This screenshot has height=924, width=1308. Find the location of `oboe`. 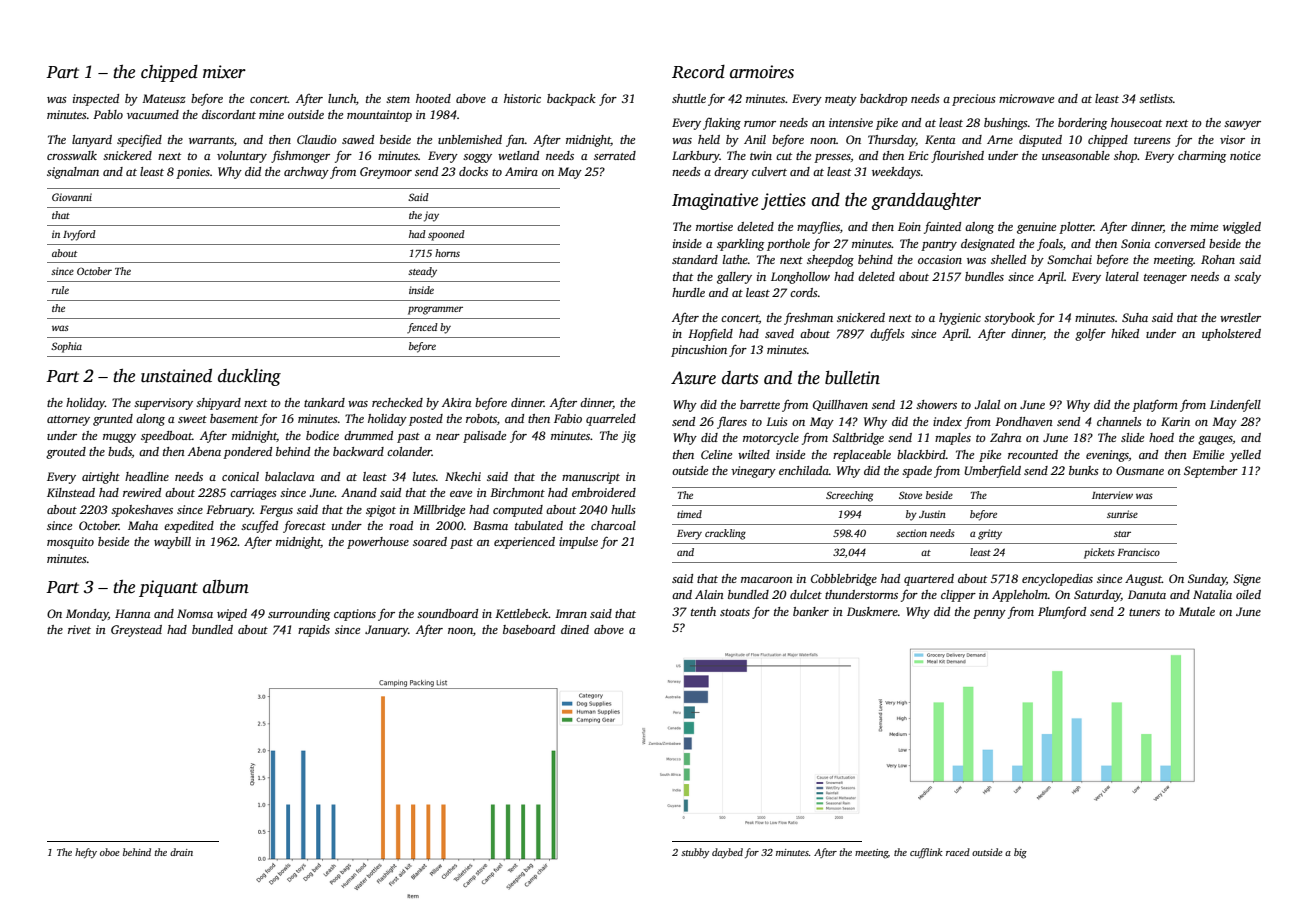

oboe is located at coordinates (109, 852).
